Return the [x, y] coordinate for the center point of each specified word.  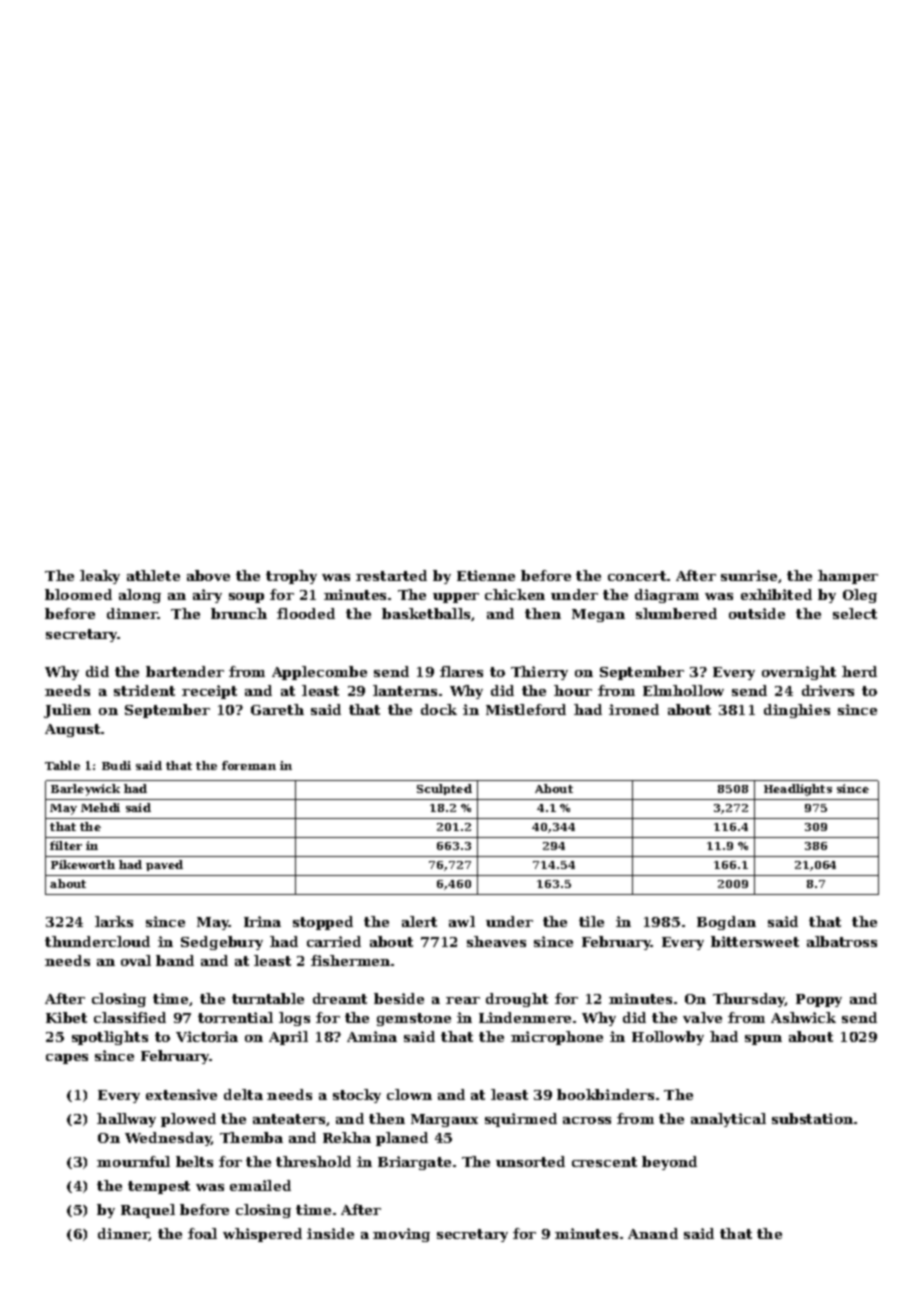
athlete [153, 575]
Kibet [66, 1017]
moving [401, 1235]
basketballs [426, 613]
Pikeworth [83, 864]
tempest [159, 1187]
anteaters [289, 1119]
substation [812, 1118]
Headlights [798, 790]
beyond [669, 1163]
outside [757, 613]
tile [591, 921]
